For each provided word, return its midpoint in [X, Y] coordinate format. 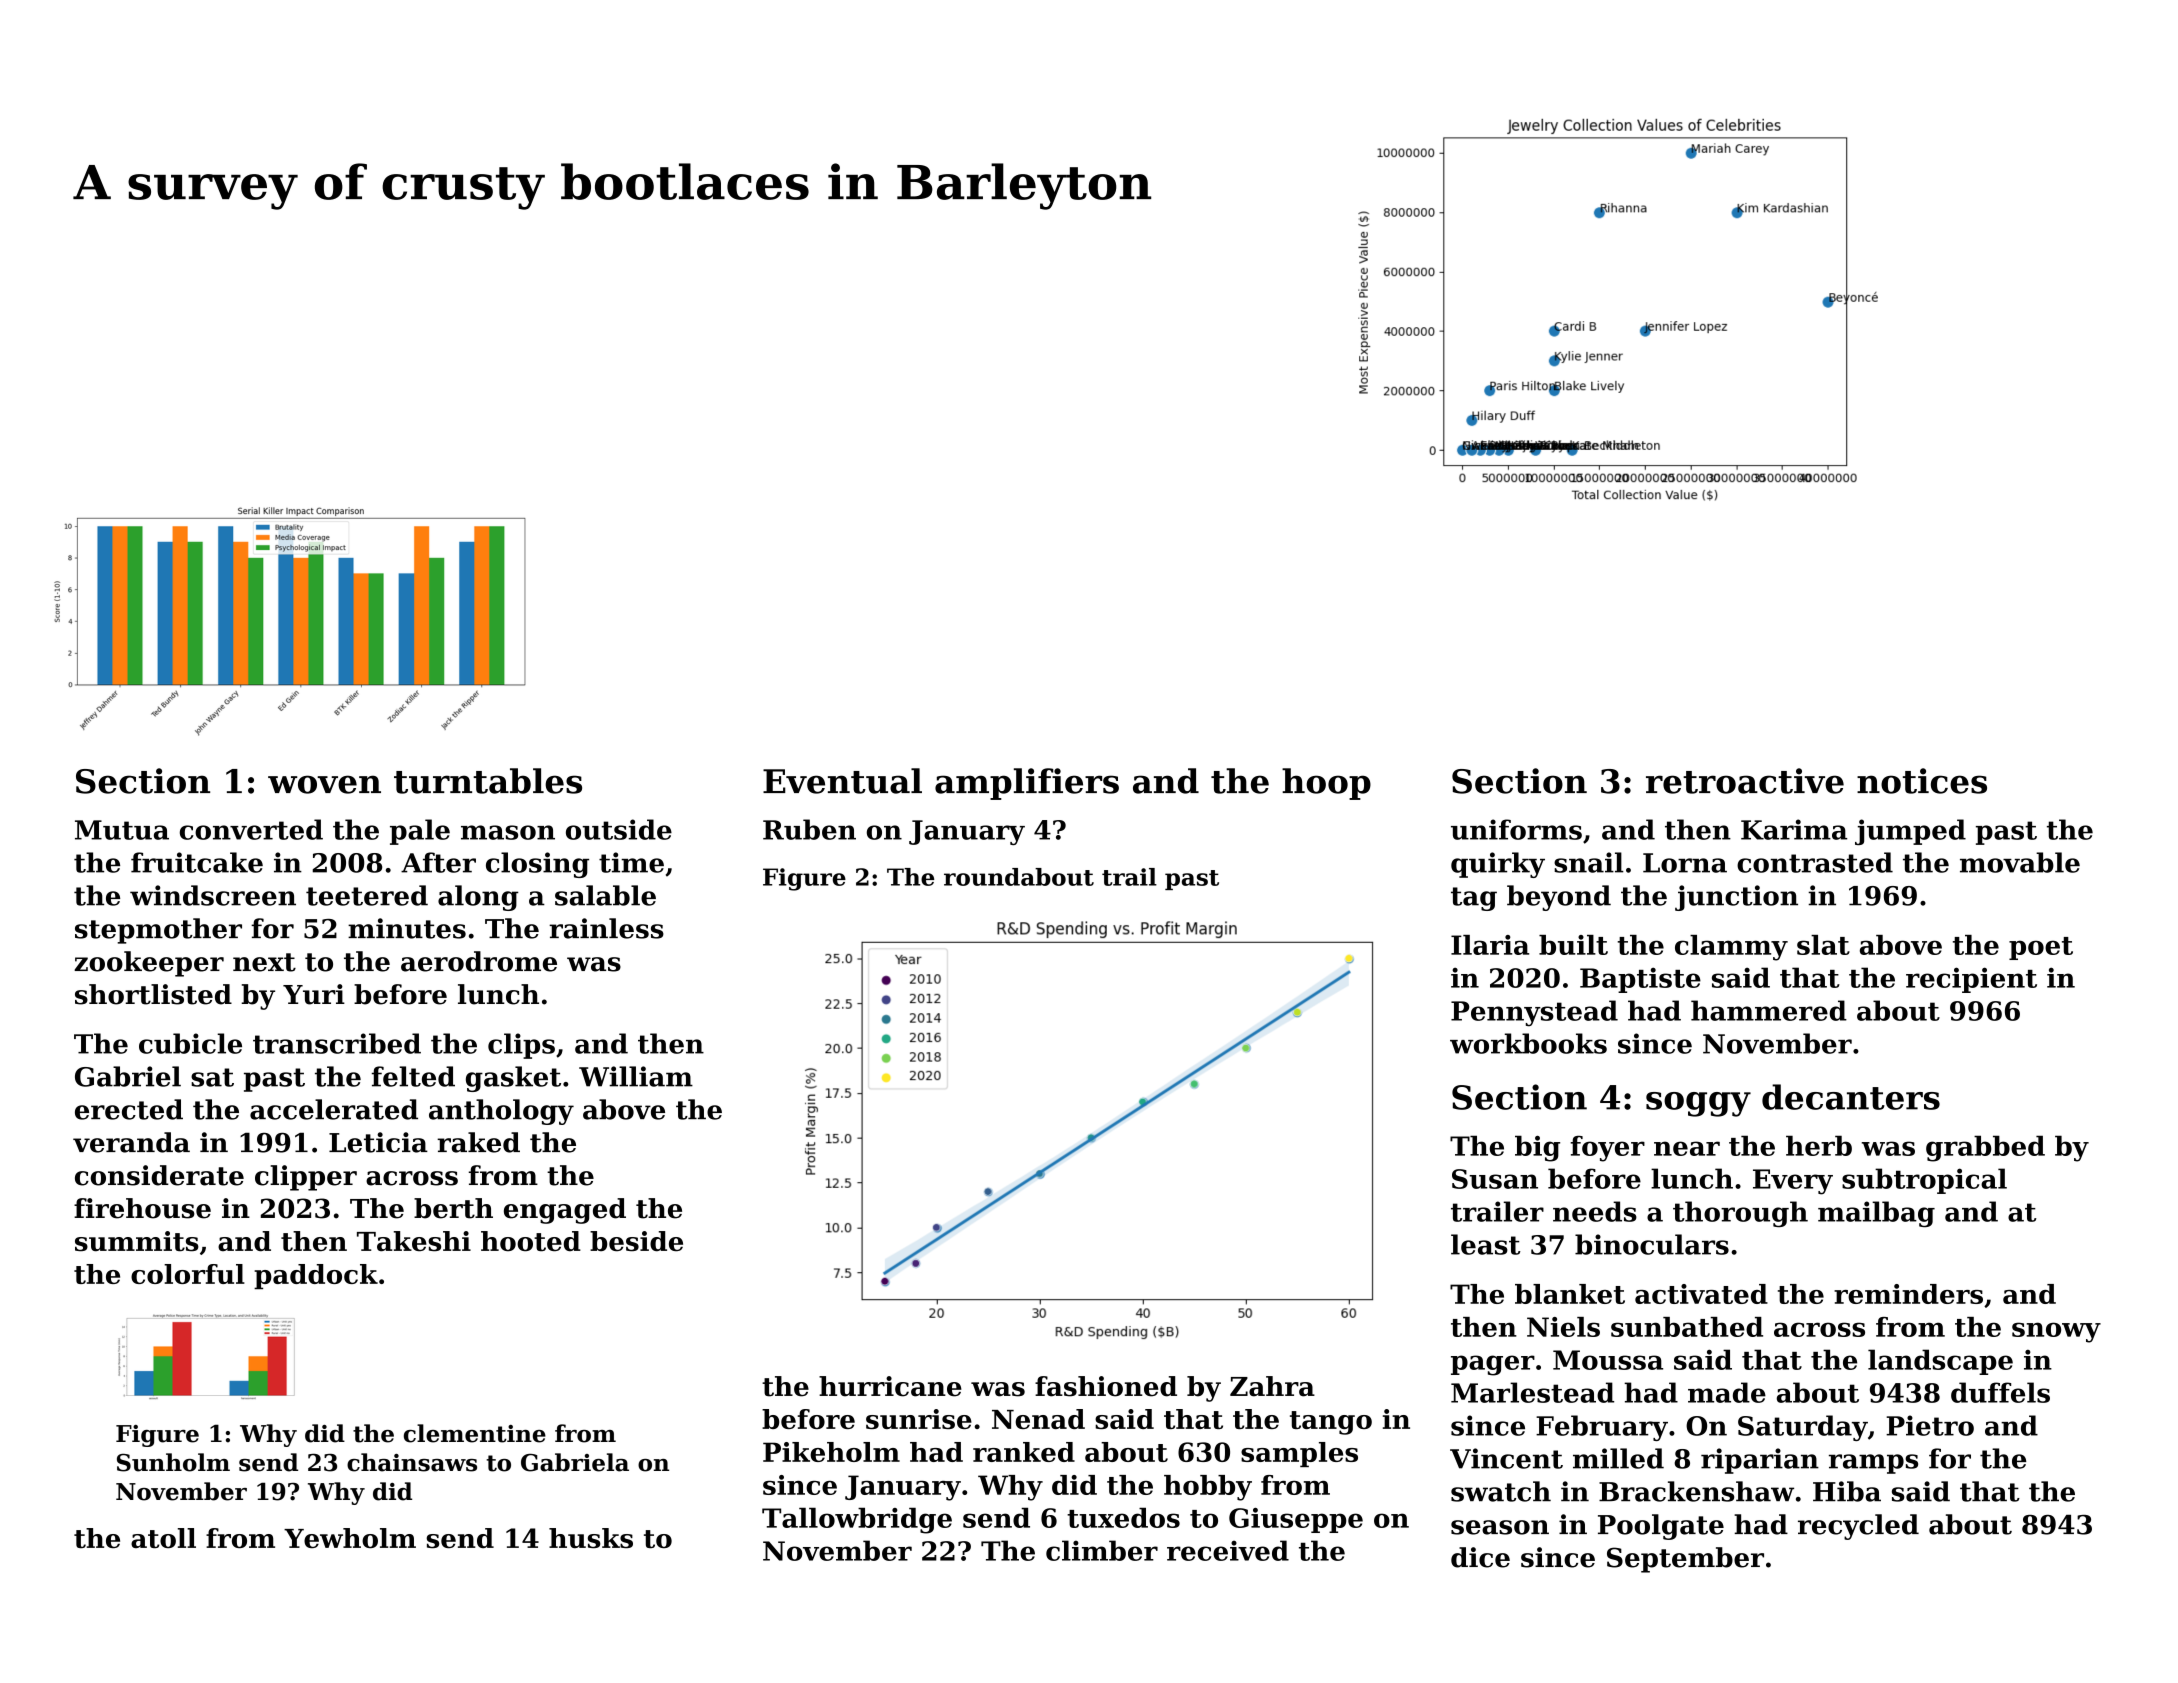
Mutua [122, 830]
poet [2041, 948]
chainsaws [412, 1462]
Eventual [842, 781]
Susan [1495, 1179]
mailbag [1876, 1214]
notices [1922, 781]
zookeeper [149, 964]
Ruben [809, 829]
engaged [565, 1211]
